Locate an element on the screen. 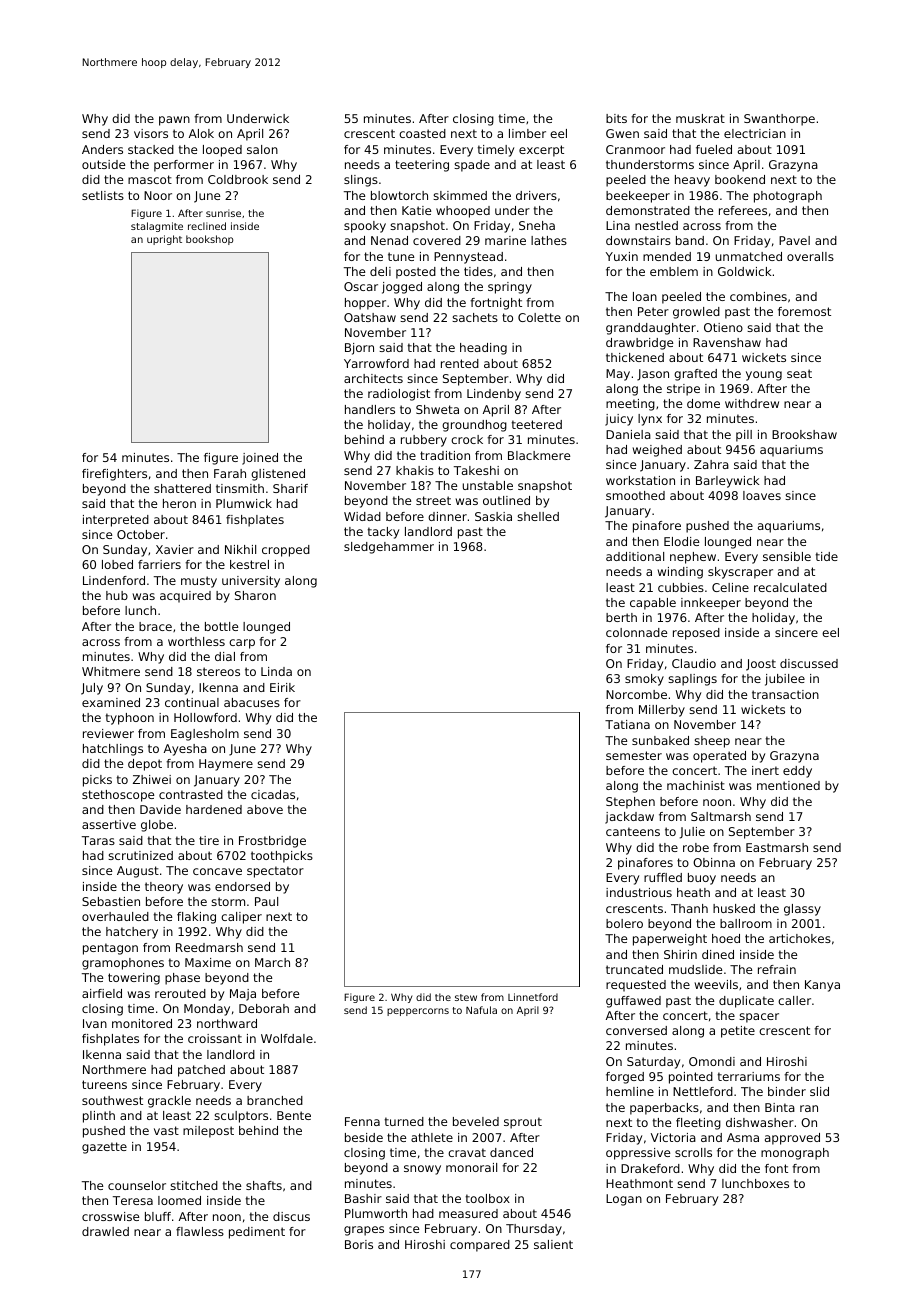 The image size is (924, 1308). combines is located at coordinates (758, 296).
